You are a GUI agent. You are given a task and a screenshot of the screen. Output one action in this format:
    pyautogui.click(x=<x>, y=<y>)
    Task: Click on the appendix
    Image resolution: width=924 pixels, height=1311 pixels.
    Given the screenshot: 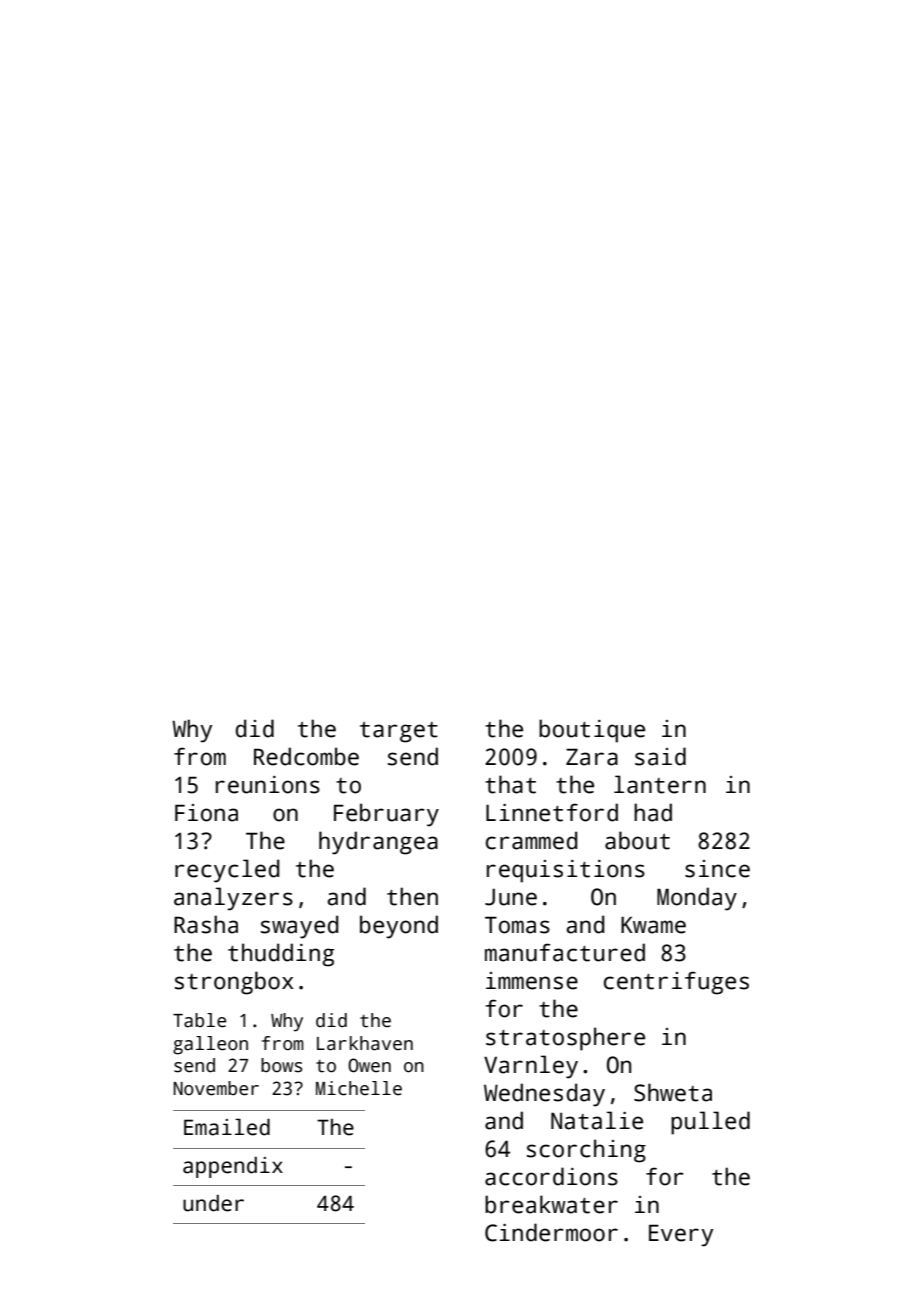 What is the action you would take?
    pyautogui.click(x=233, y=1167)
